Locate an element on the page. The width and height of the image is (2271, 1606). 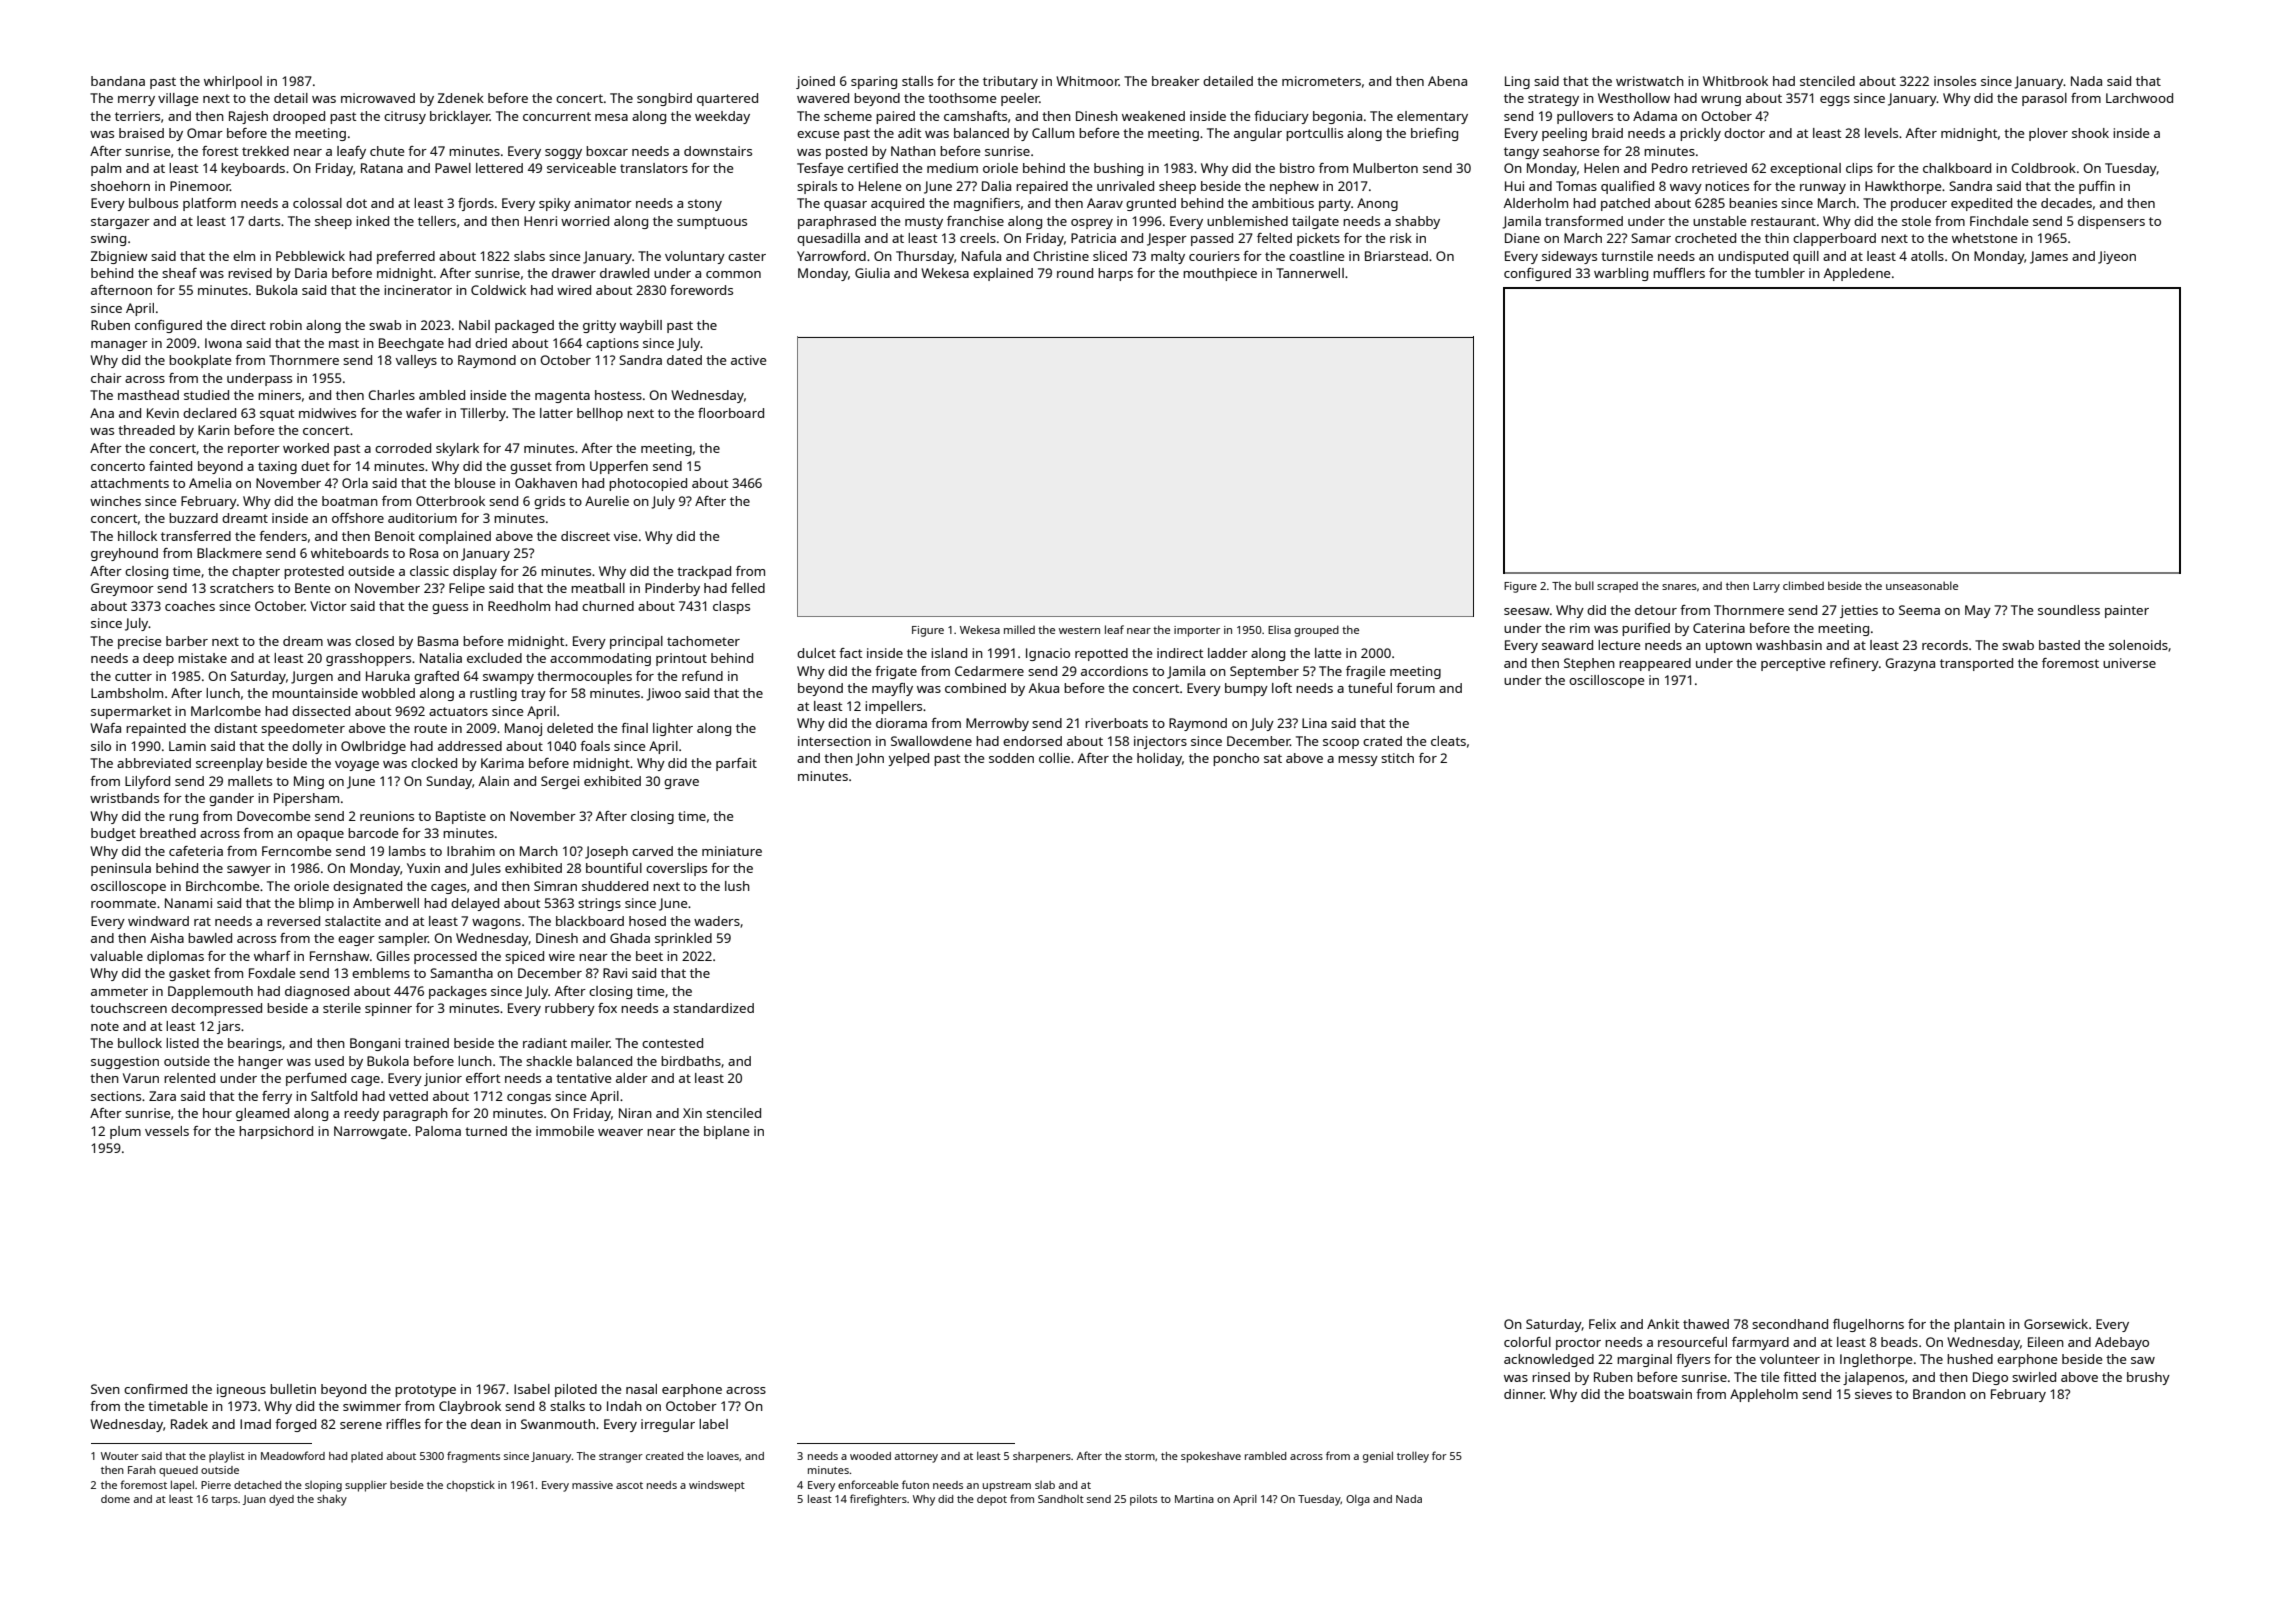
Pinderby is located at coordinates (672, 589).
